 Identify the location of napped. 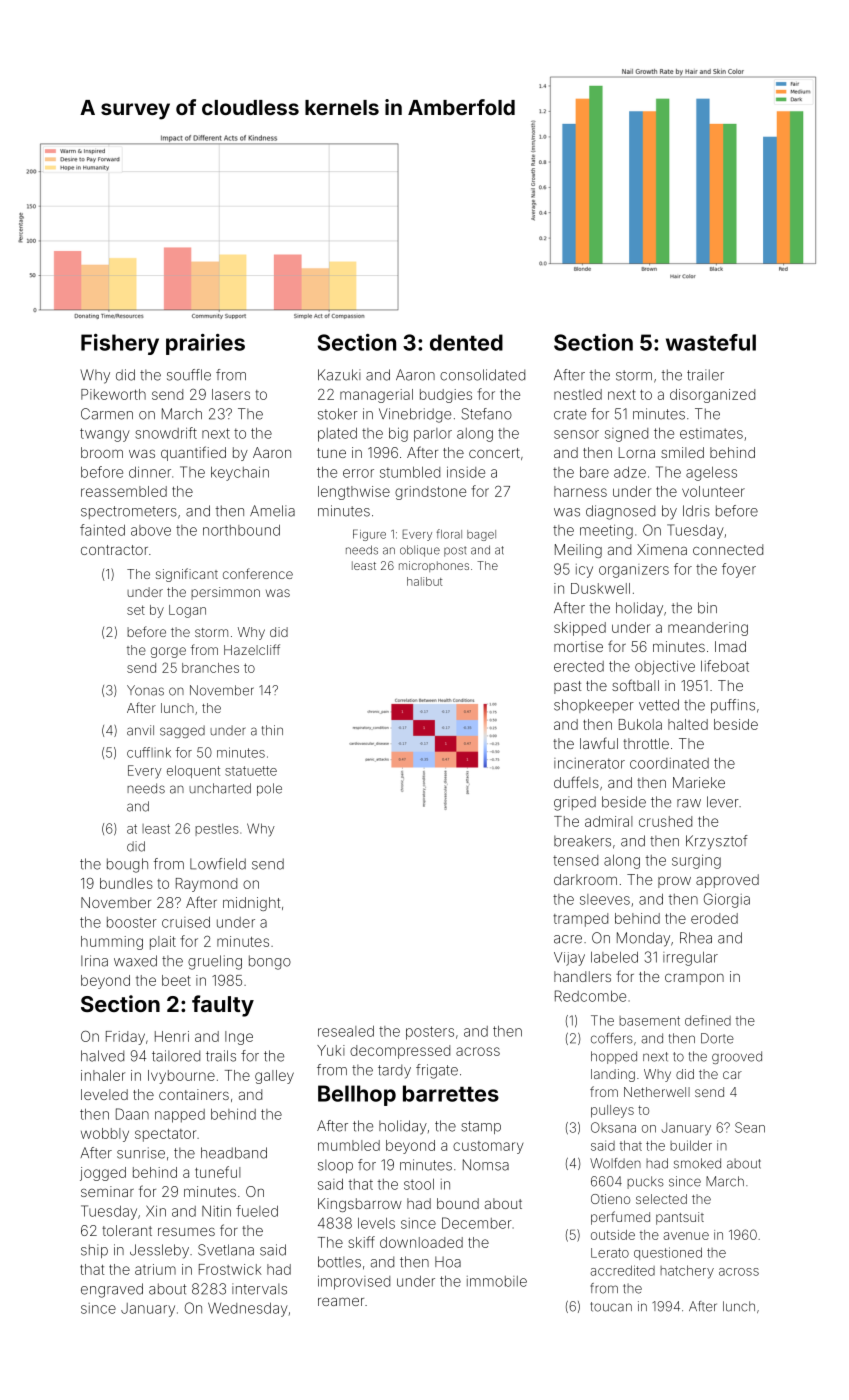
(180, 1116).
